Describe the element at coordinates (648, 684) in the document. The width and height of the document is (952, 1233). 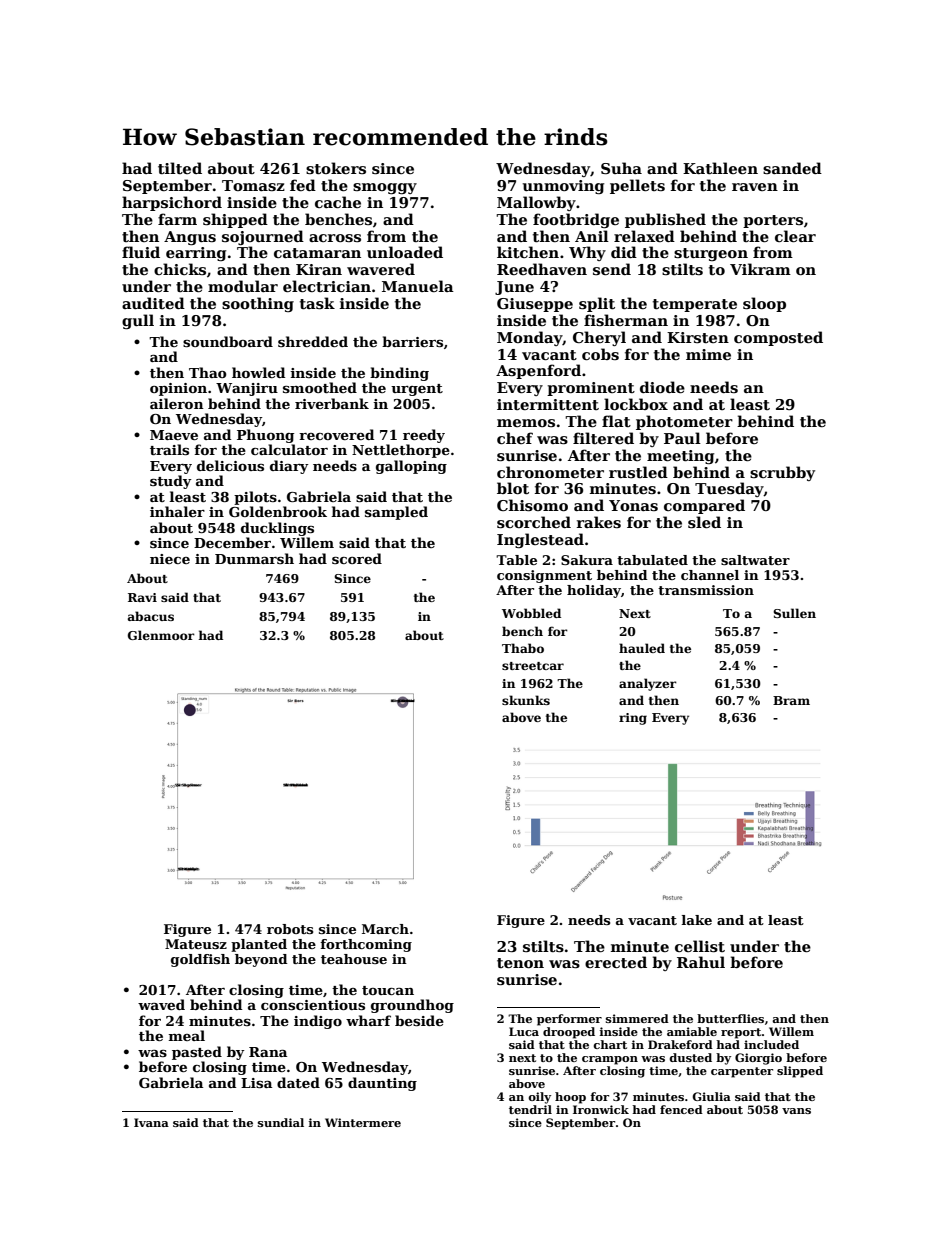
I see `analyzer` at that location.
